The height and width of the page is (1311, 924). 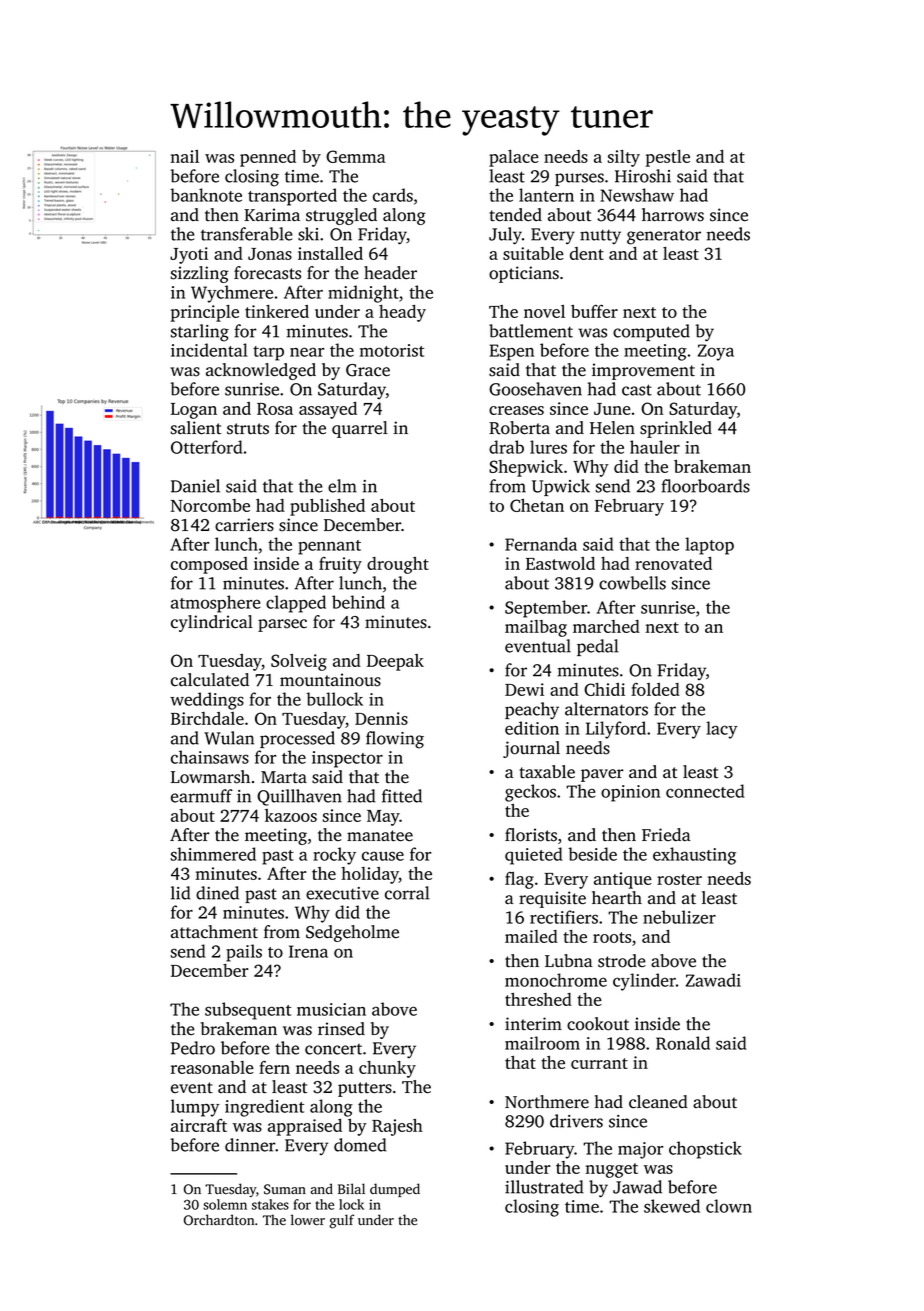 What do you see at coordinates (352, 933) in the page?
I see `Sedgeholme` at bounding box center [352, 933].
